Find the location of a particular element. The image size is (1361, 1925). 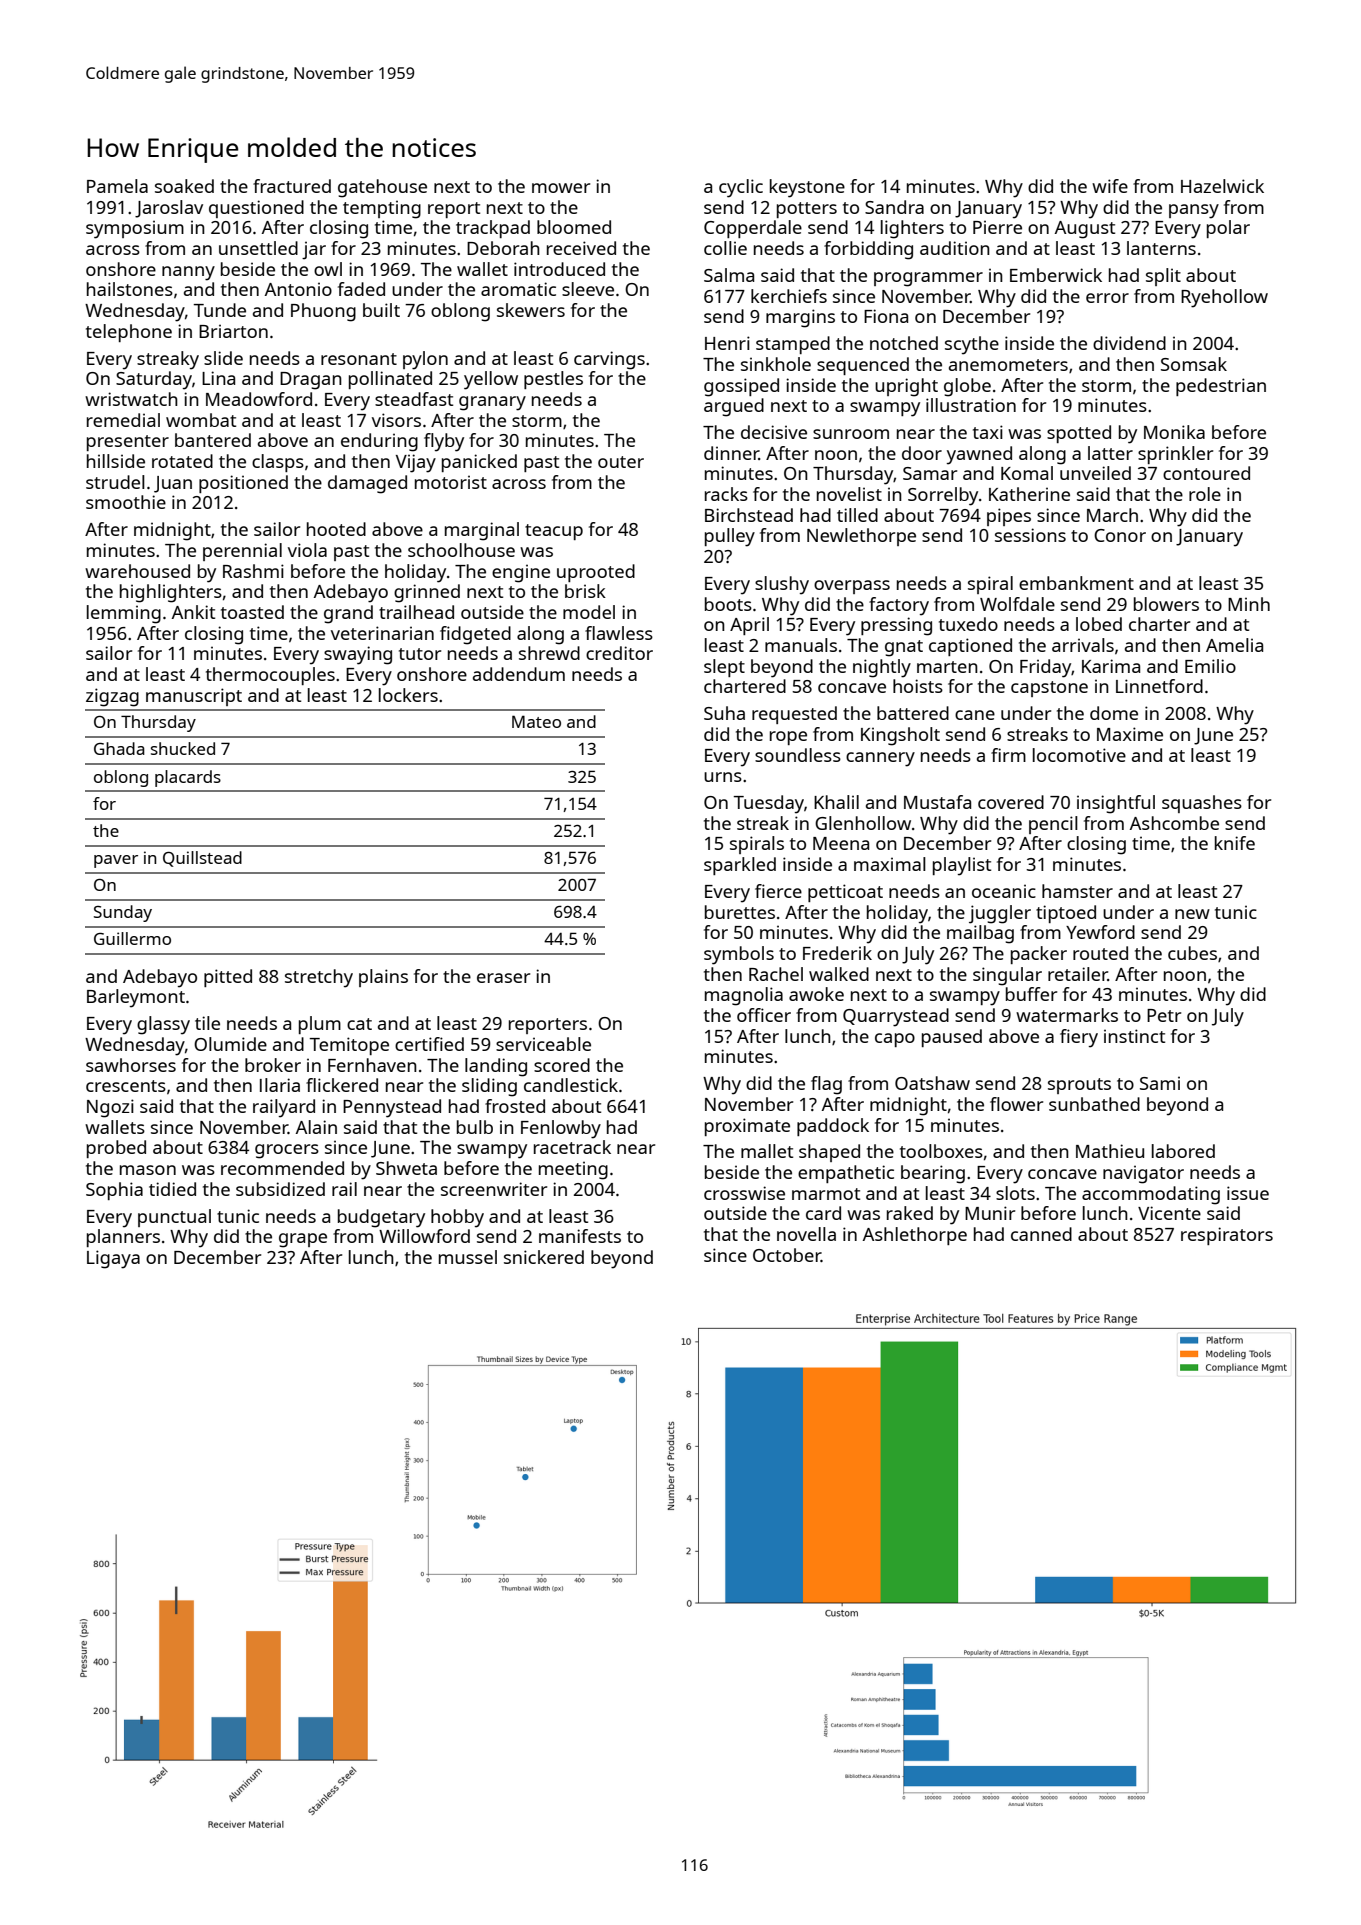

Phuong is located at coordinates (323, 312).
